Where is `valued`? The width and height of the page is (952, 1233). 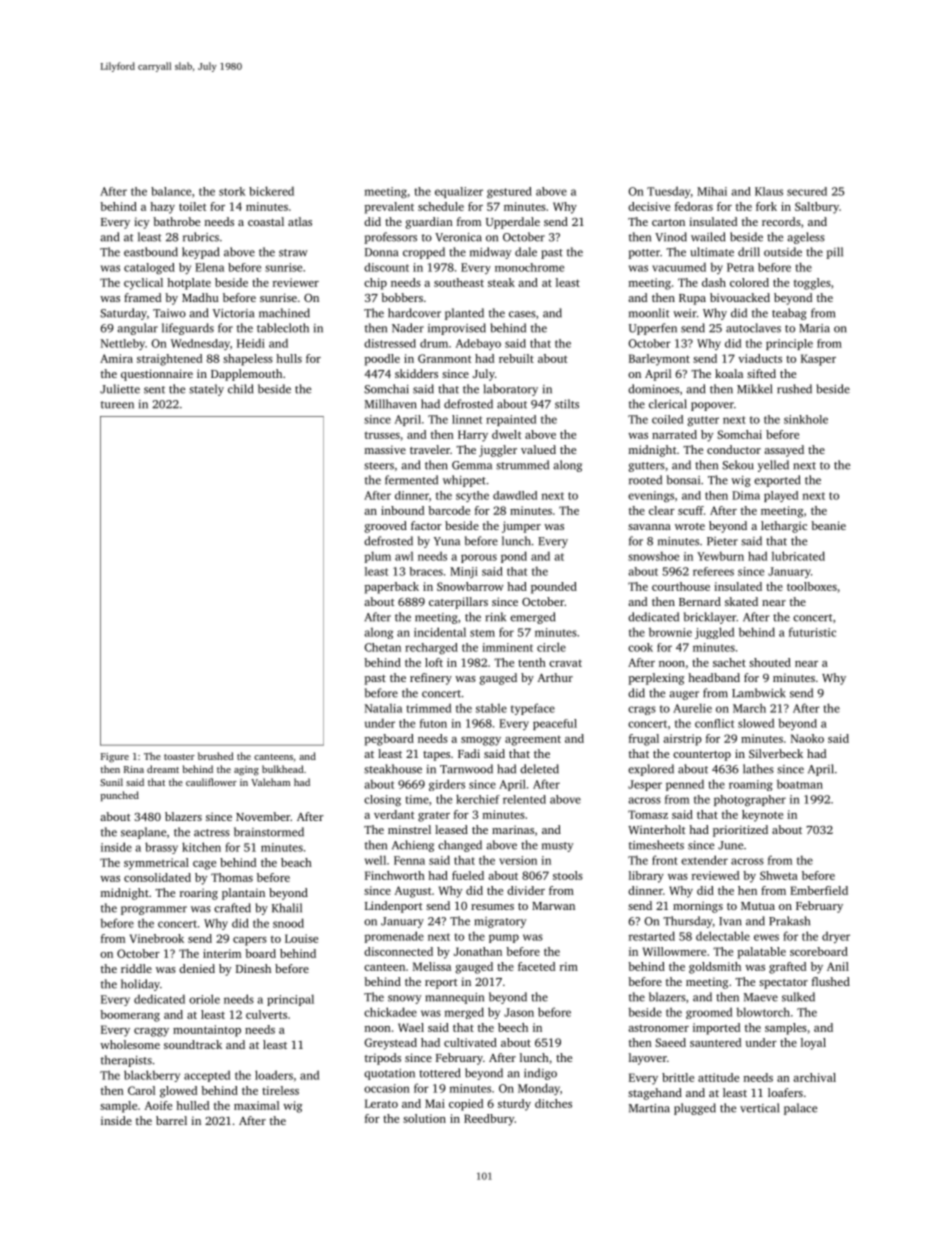 valued is located at coordinates (538, 449).
